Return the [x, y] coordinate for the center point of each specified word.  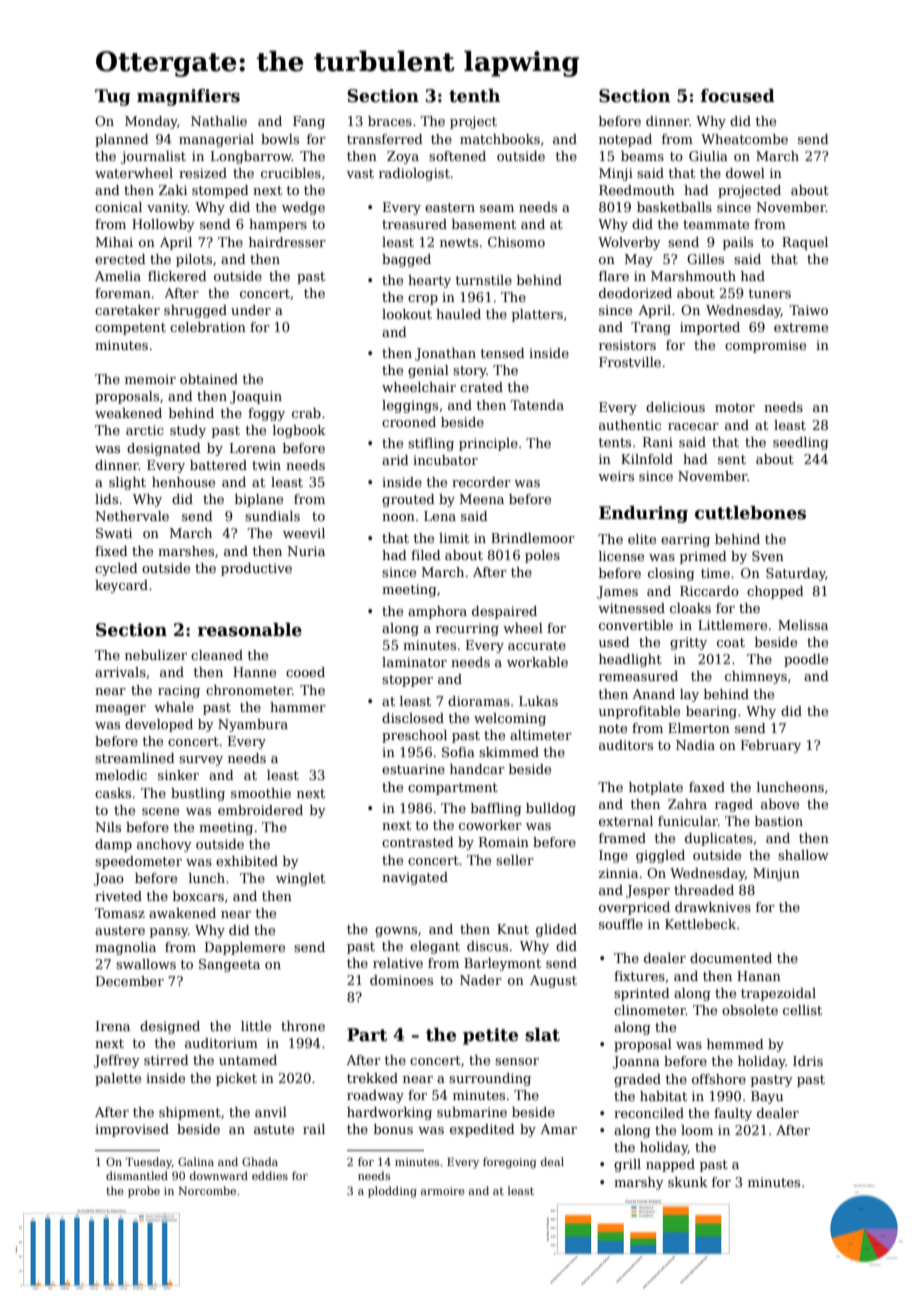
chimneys [756, 677]
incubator [445, 460]
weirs [616, 476]
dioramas [479, 701]
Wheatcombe [744, 139]
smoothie [261, 793]
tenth [474, 96]
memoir [150, 379]
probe [144, 1192]
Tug [113, 97]
